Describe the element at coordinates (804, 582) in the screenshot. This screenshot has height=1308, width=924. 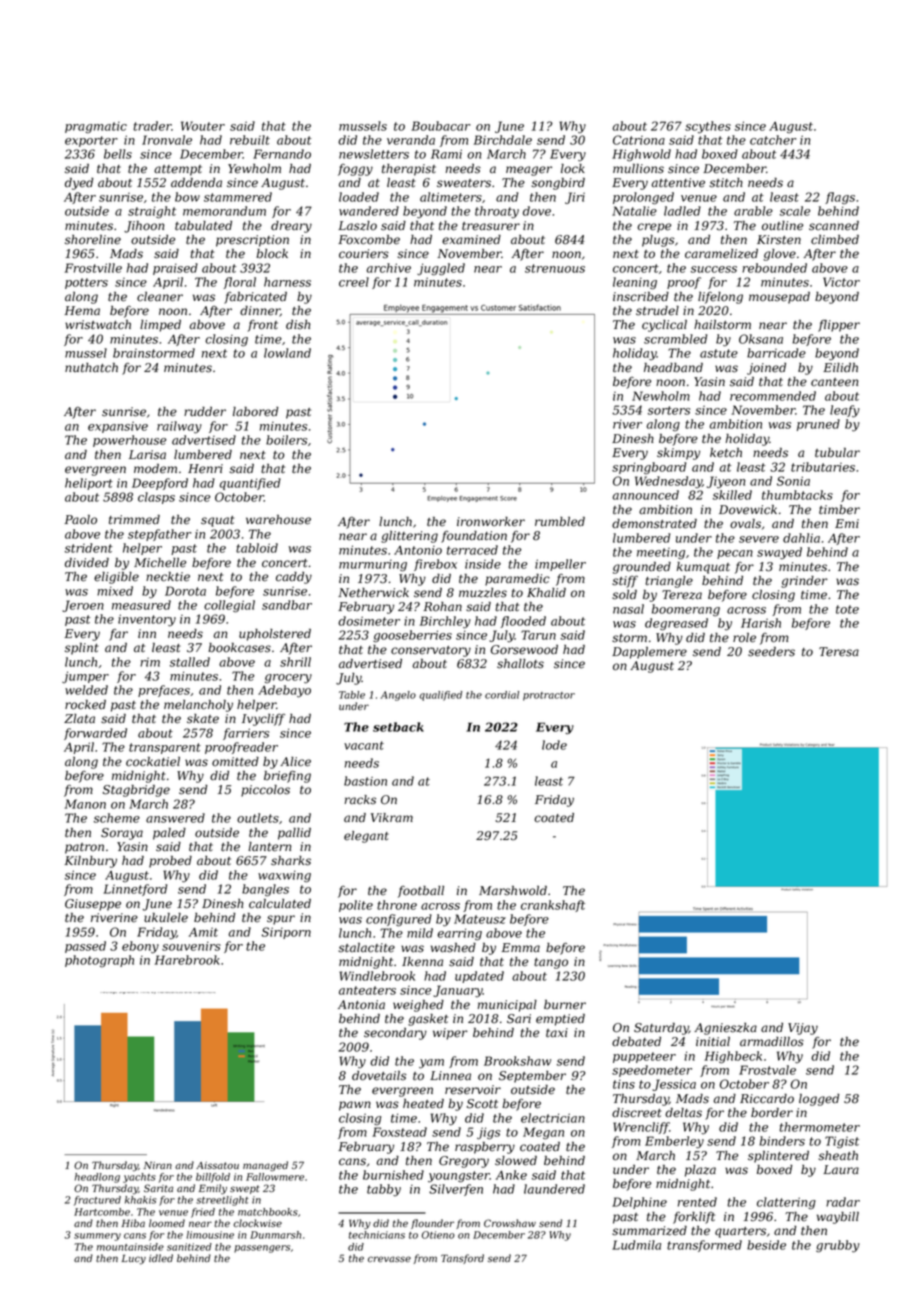
I see `grinder` at that location.
